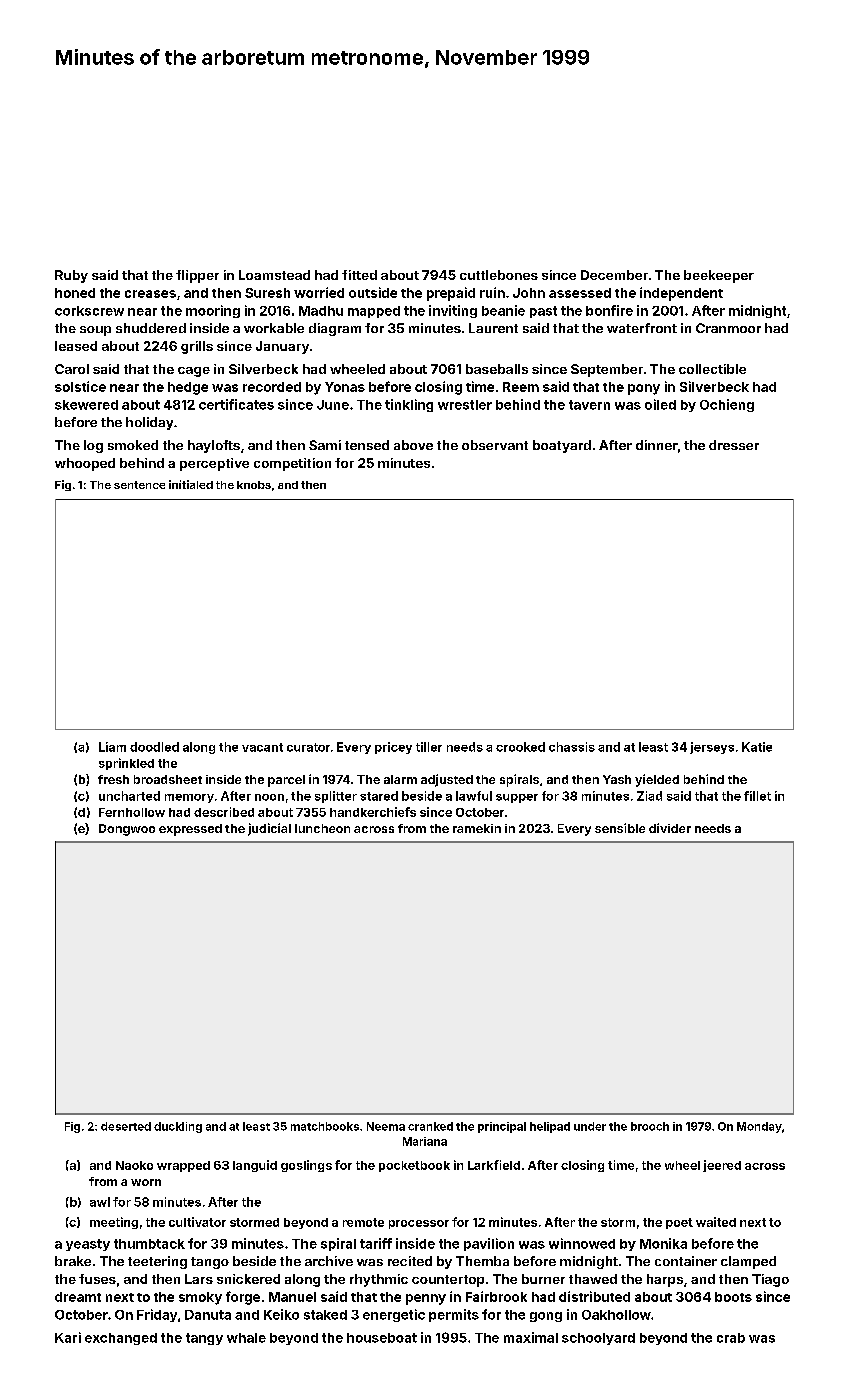 The width and height of the screenshot is (849, 1400). What do you see at coordinates (429, 747) in the screenshot?
I see `tiller` at bounding box center [429, 747].
